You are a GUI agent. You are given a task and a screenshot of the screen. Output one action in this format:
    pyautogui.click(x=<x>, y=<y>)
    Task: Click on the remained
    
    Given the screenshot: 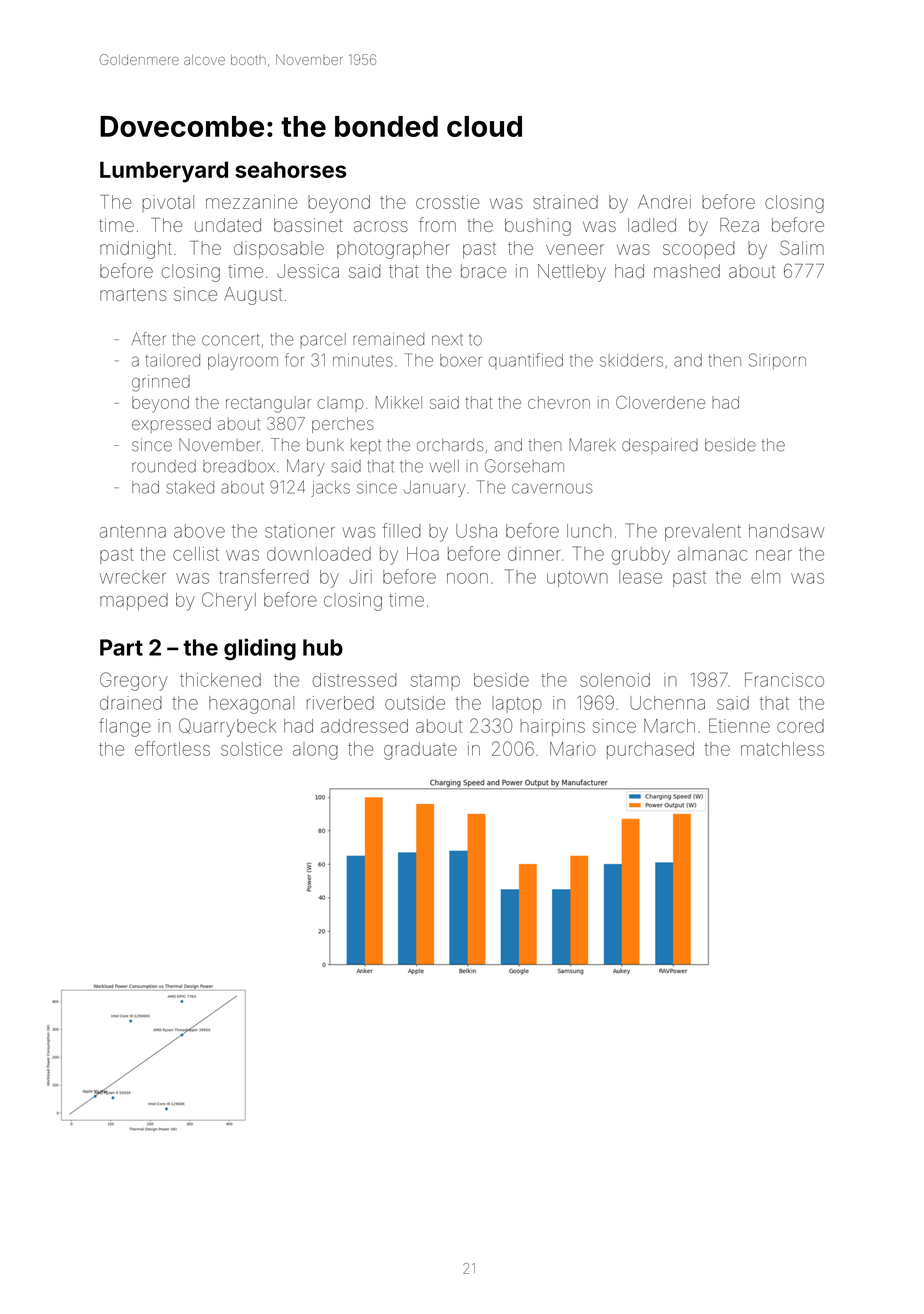 What is the action you would take?
    pyautogui.click(x=388, y=339)
